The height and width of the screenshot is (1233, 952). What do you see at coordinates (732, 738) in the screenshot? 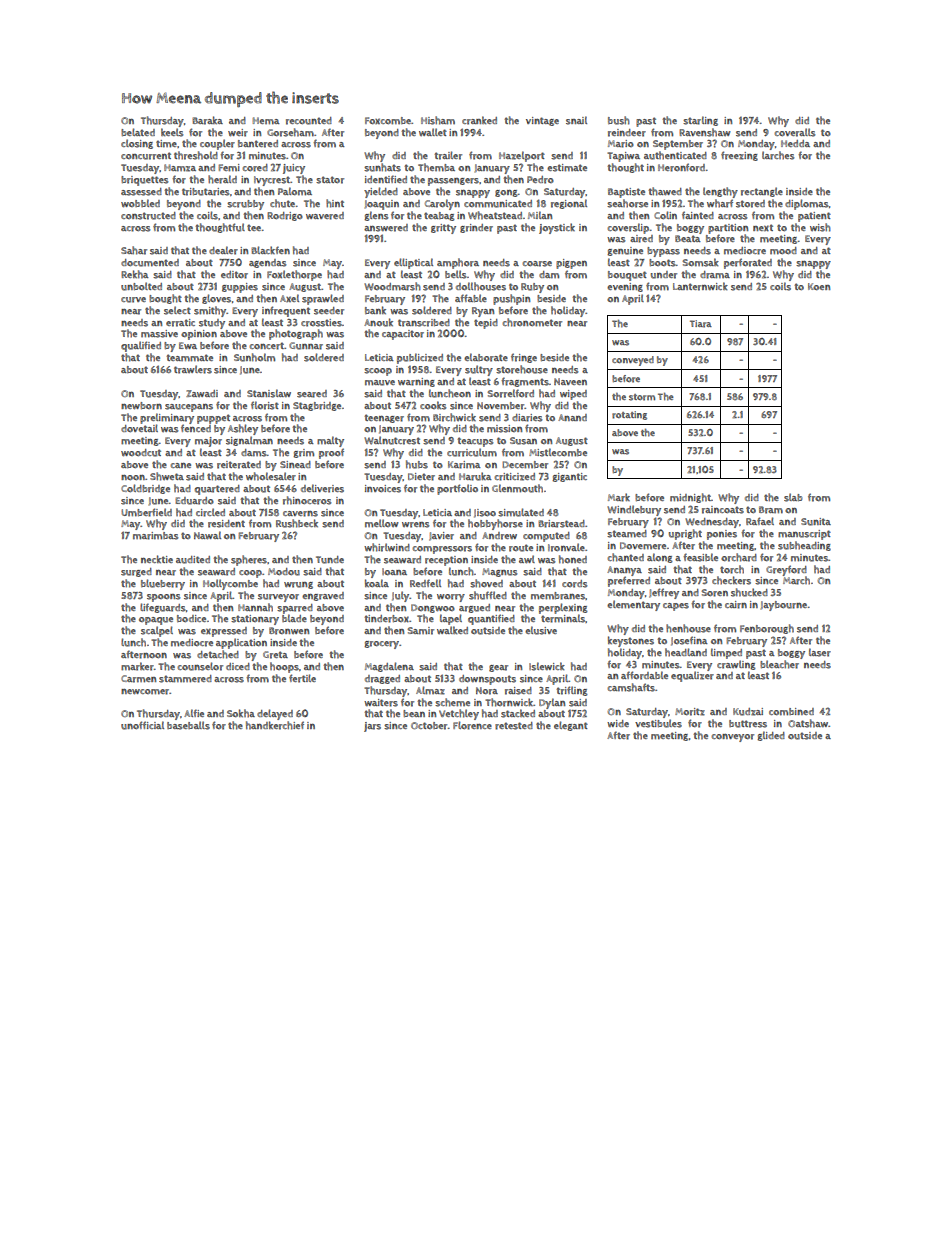
I see `conveyor` at bounding box center [732, 738].
